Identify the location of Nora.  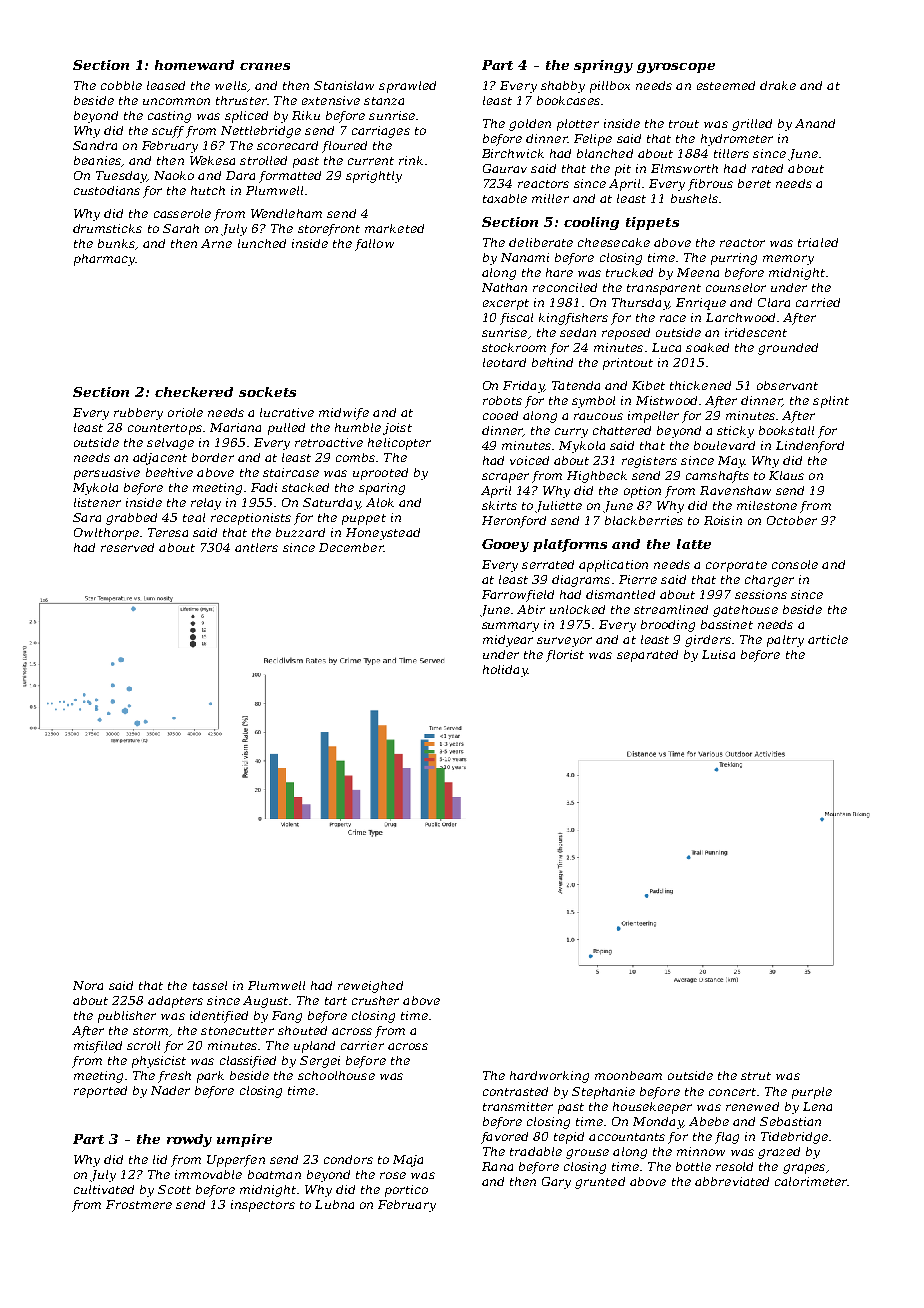
(88, 985).
